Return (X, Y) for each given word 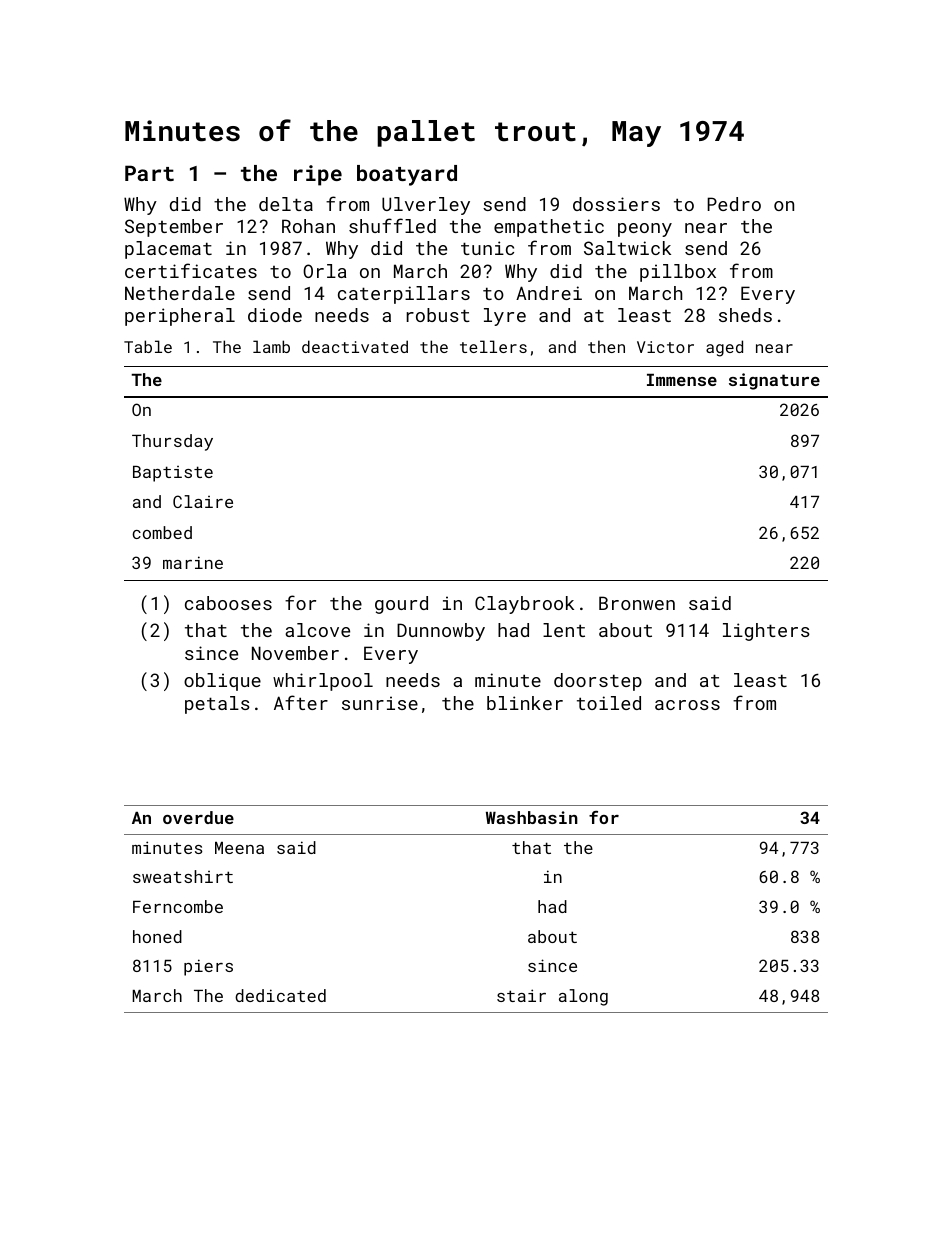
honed (157, 936)
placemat (168, 250)
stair (521, 995)
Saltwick (627, 248)
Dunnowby (441, 632)
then (606, 346)
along (583, 997)
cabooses (228, 603)
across (687, 705)
